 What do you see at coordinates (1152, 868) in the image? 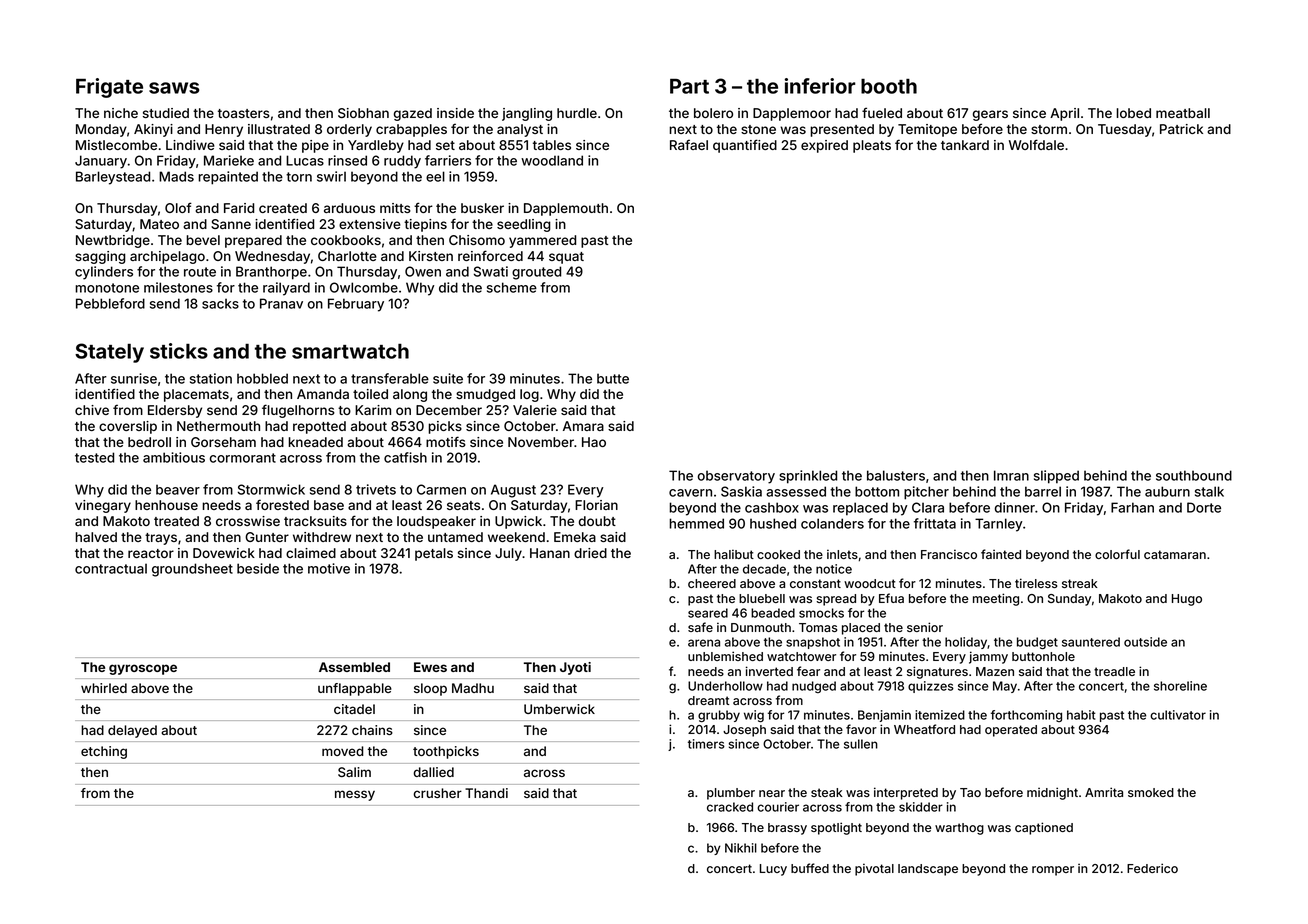
I see `Federico` at bounding box center [1152, 868].
